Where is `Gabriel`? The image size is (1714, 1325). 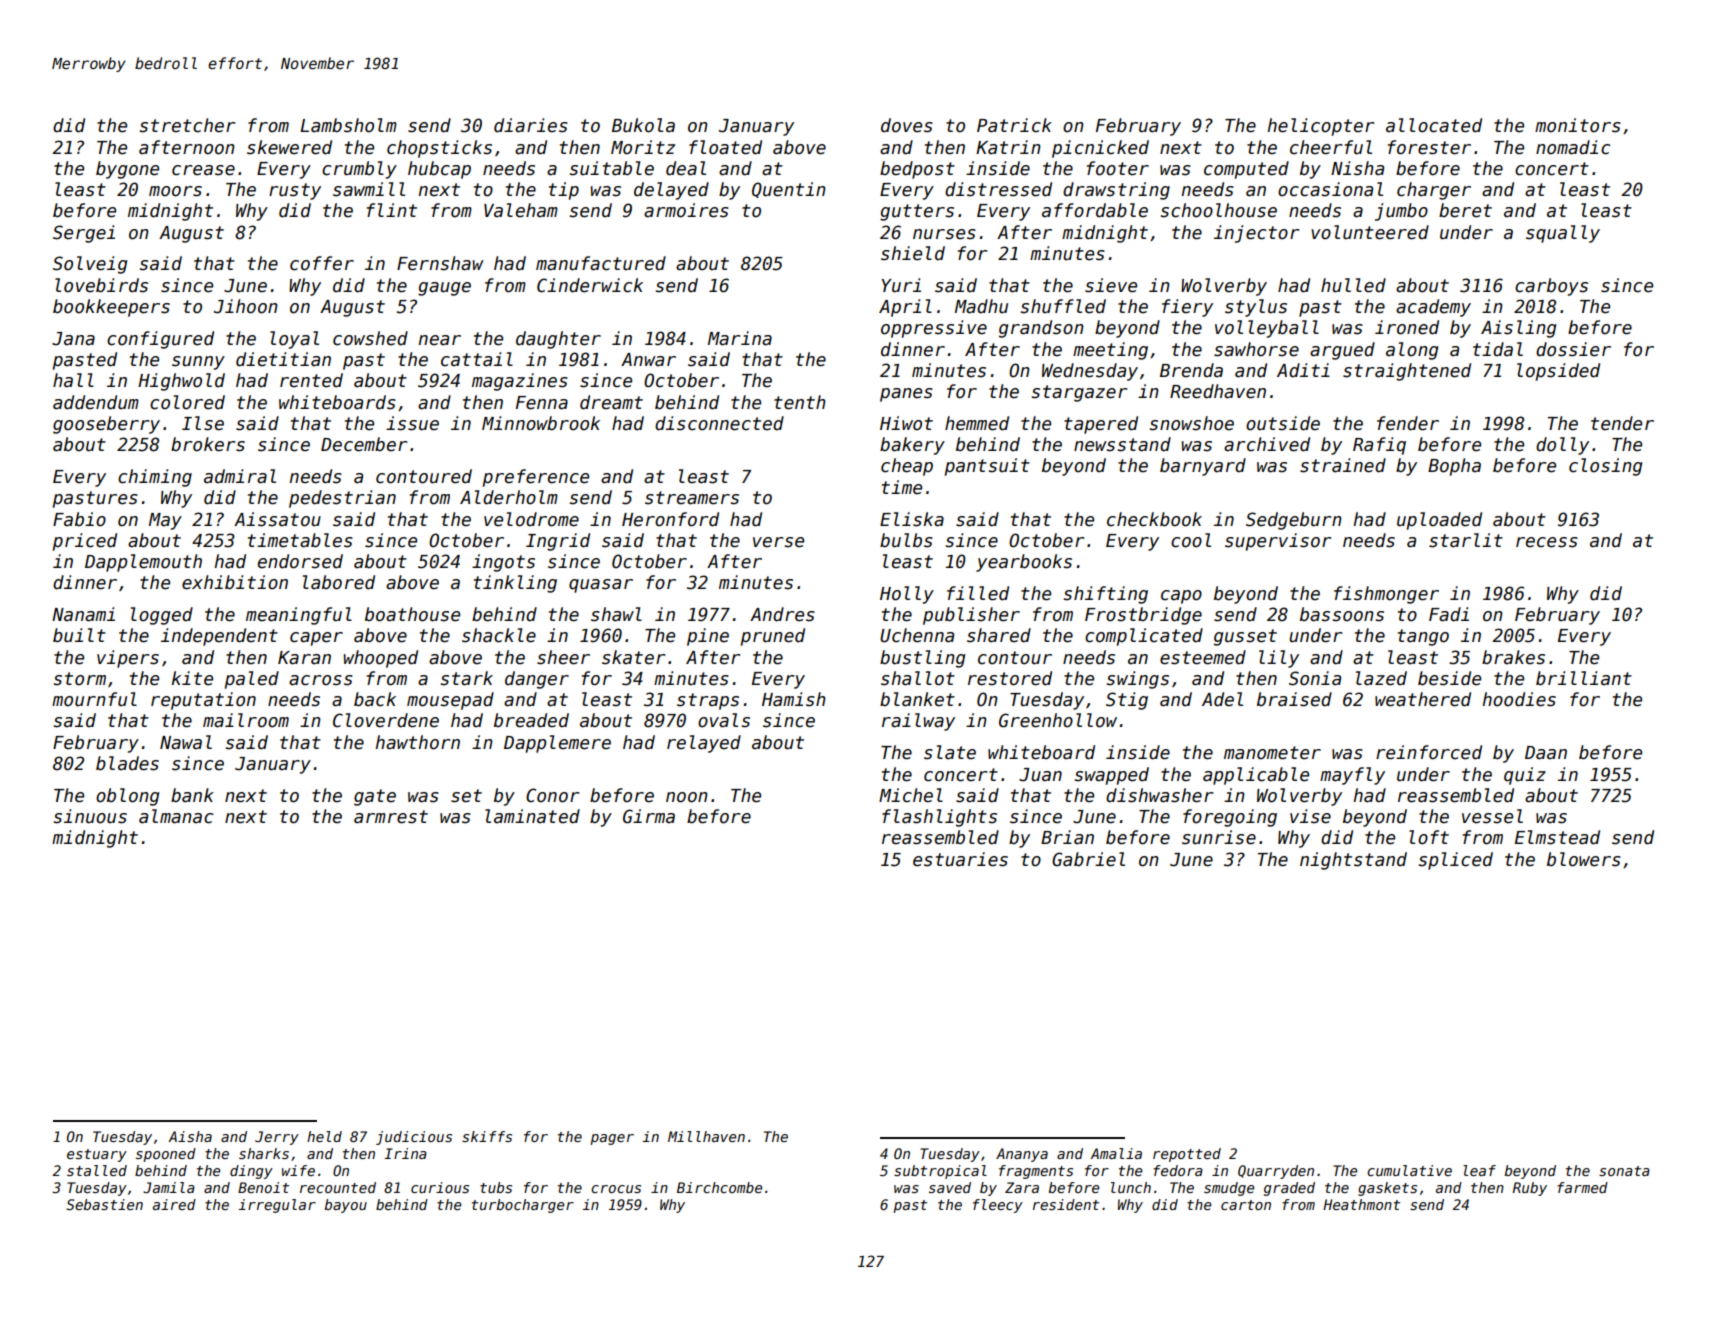
Gabriel is located at coordinates (1088, 859).
